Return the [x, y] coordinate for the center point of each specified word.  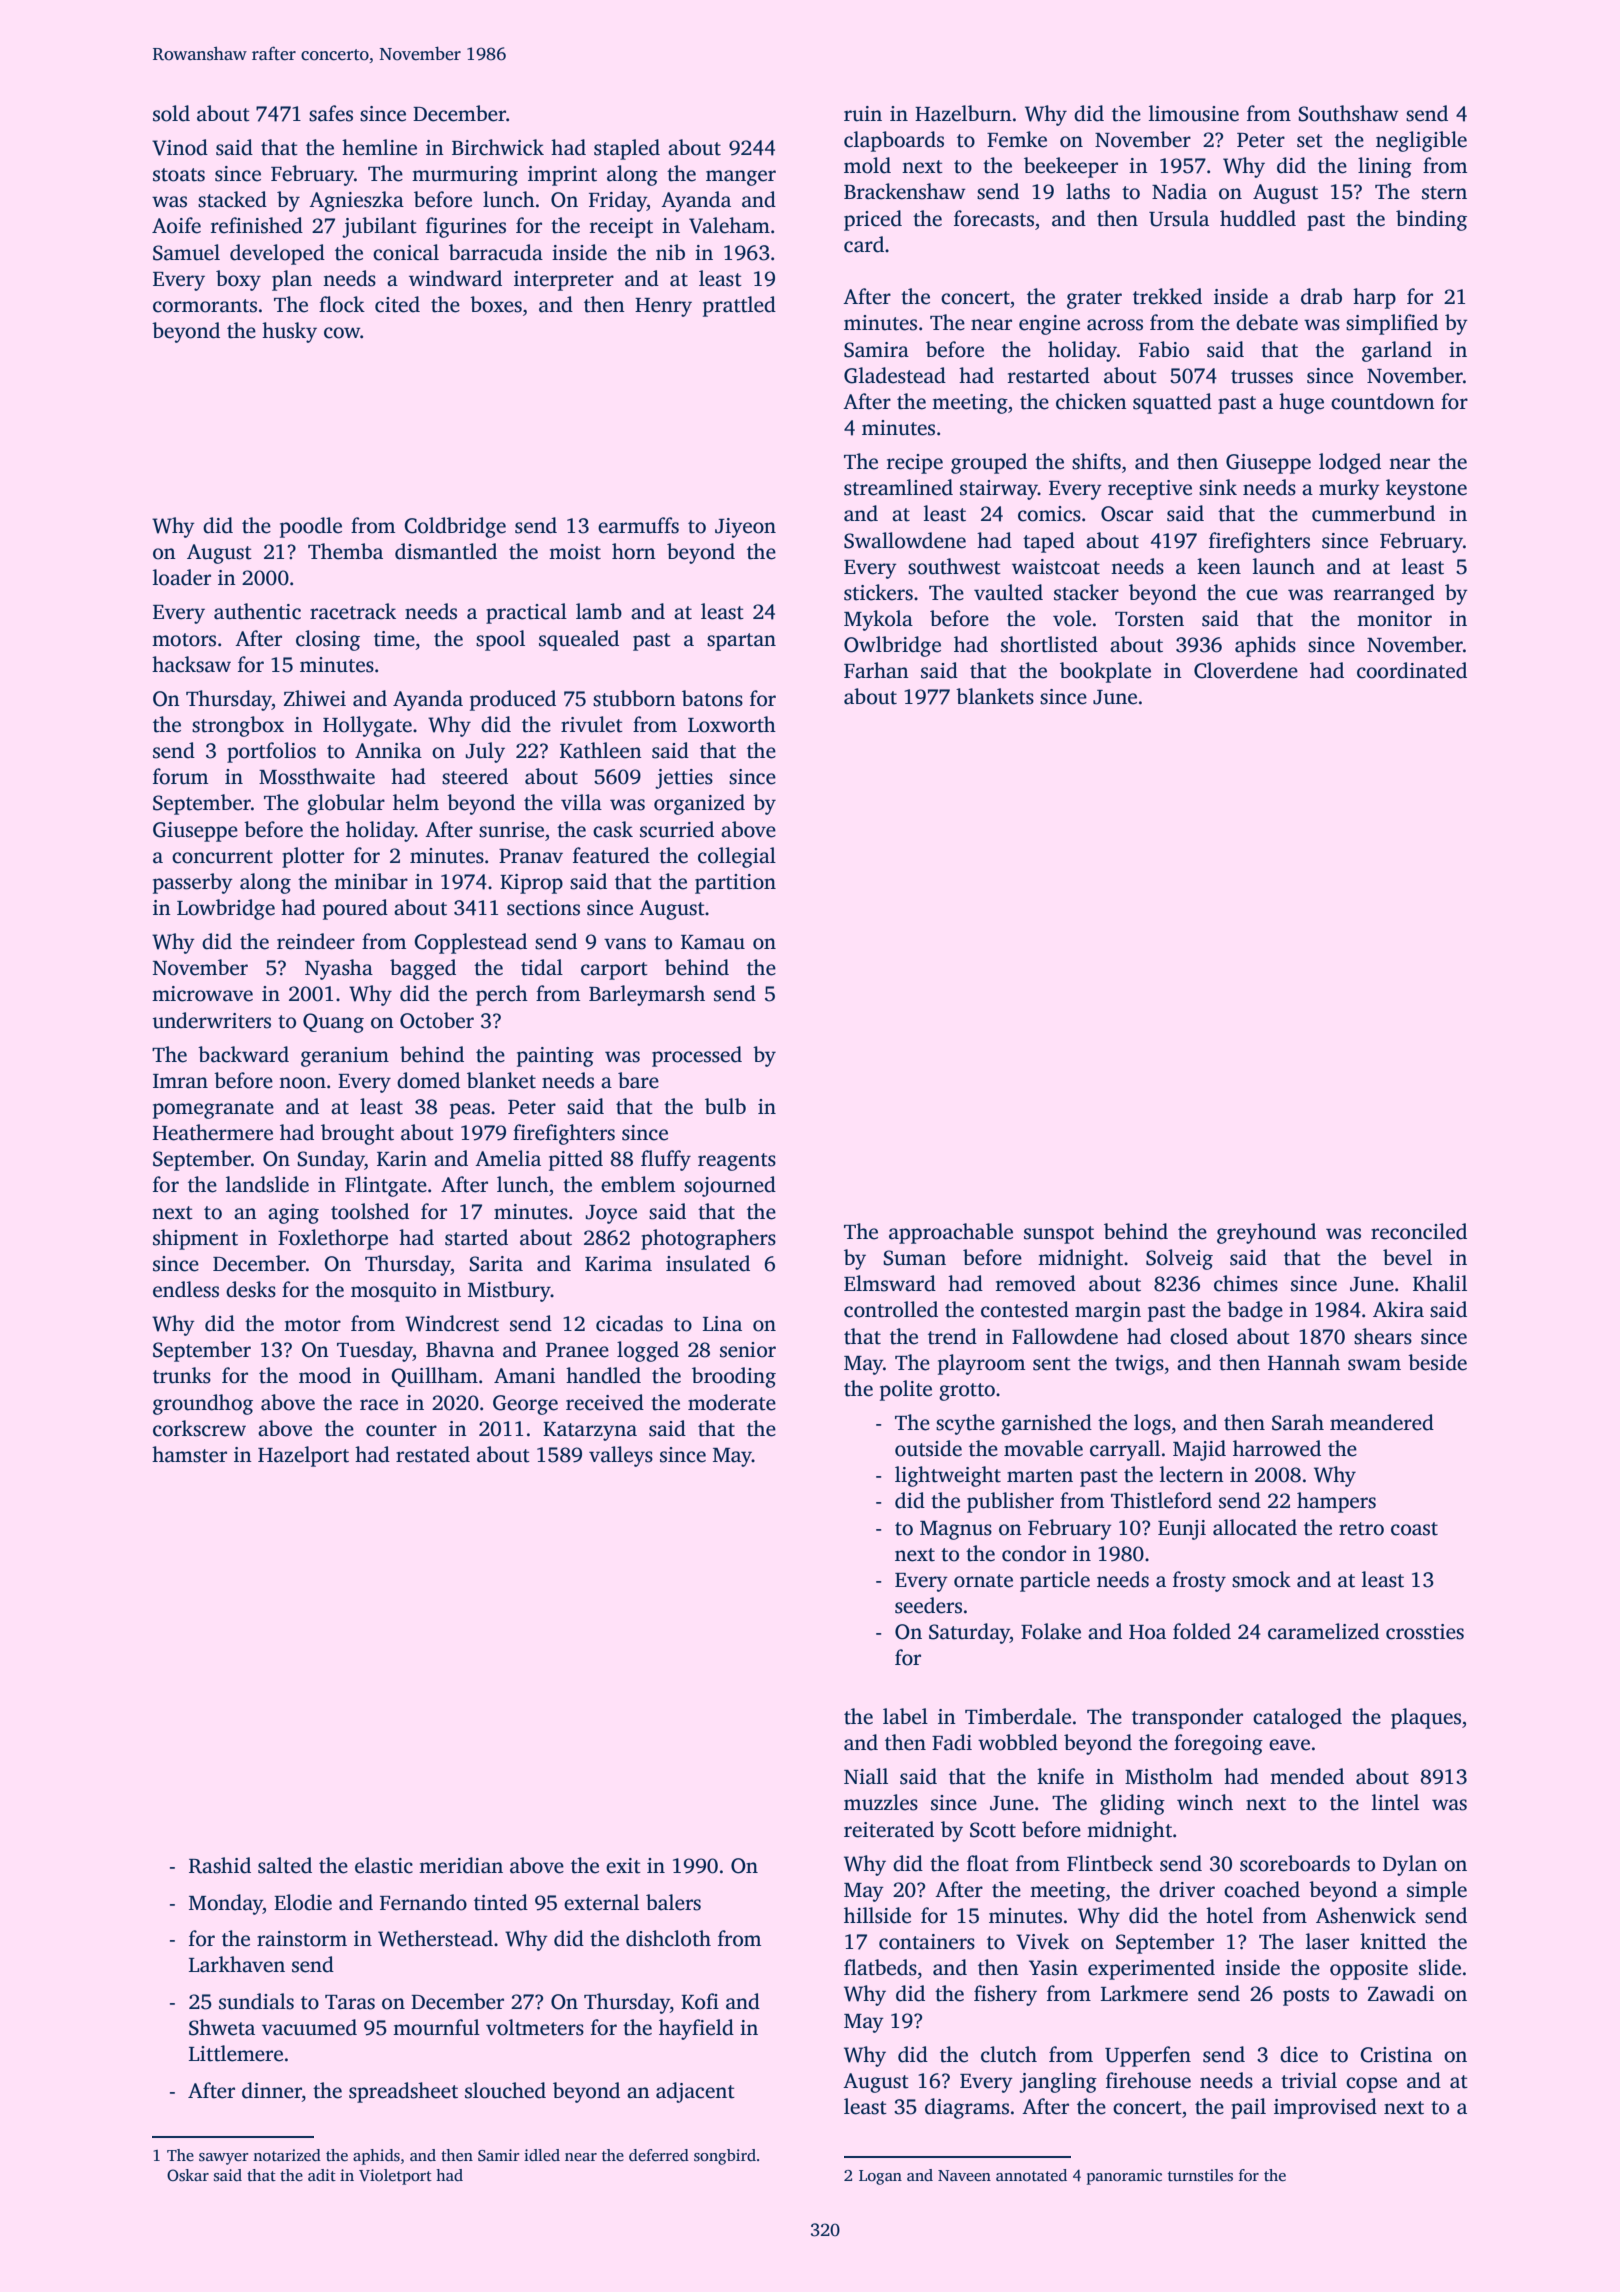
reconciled [1419, 1231]
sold [171, 113]
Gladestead [895, 375]
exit [623, 1866]
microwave [202, 994]
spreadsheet [403, 2092]
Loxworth [732, 724]
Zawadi [1400, 1993]
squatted [1172, 403]
